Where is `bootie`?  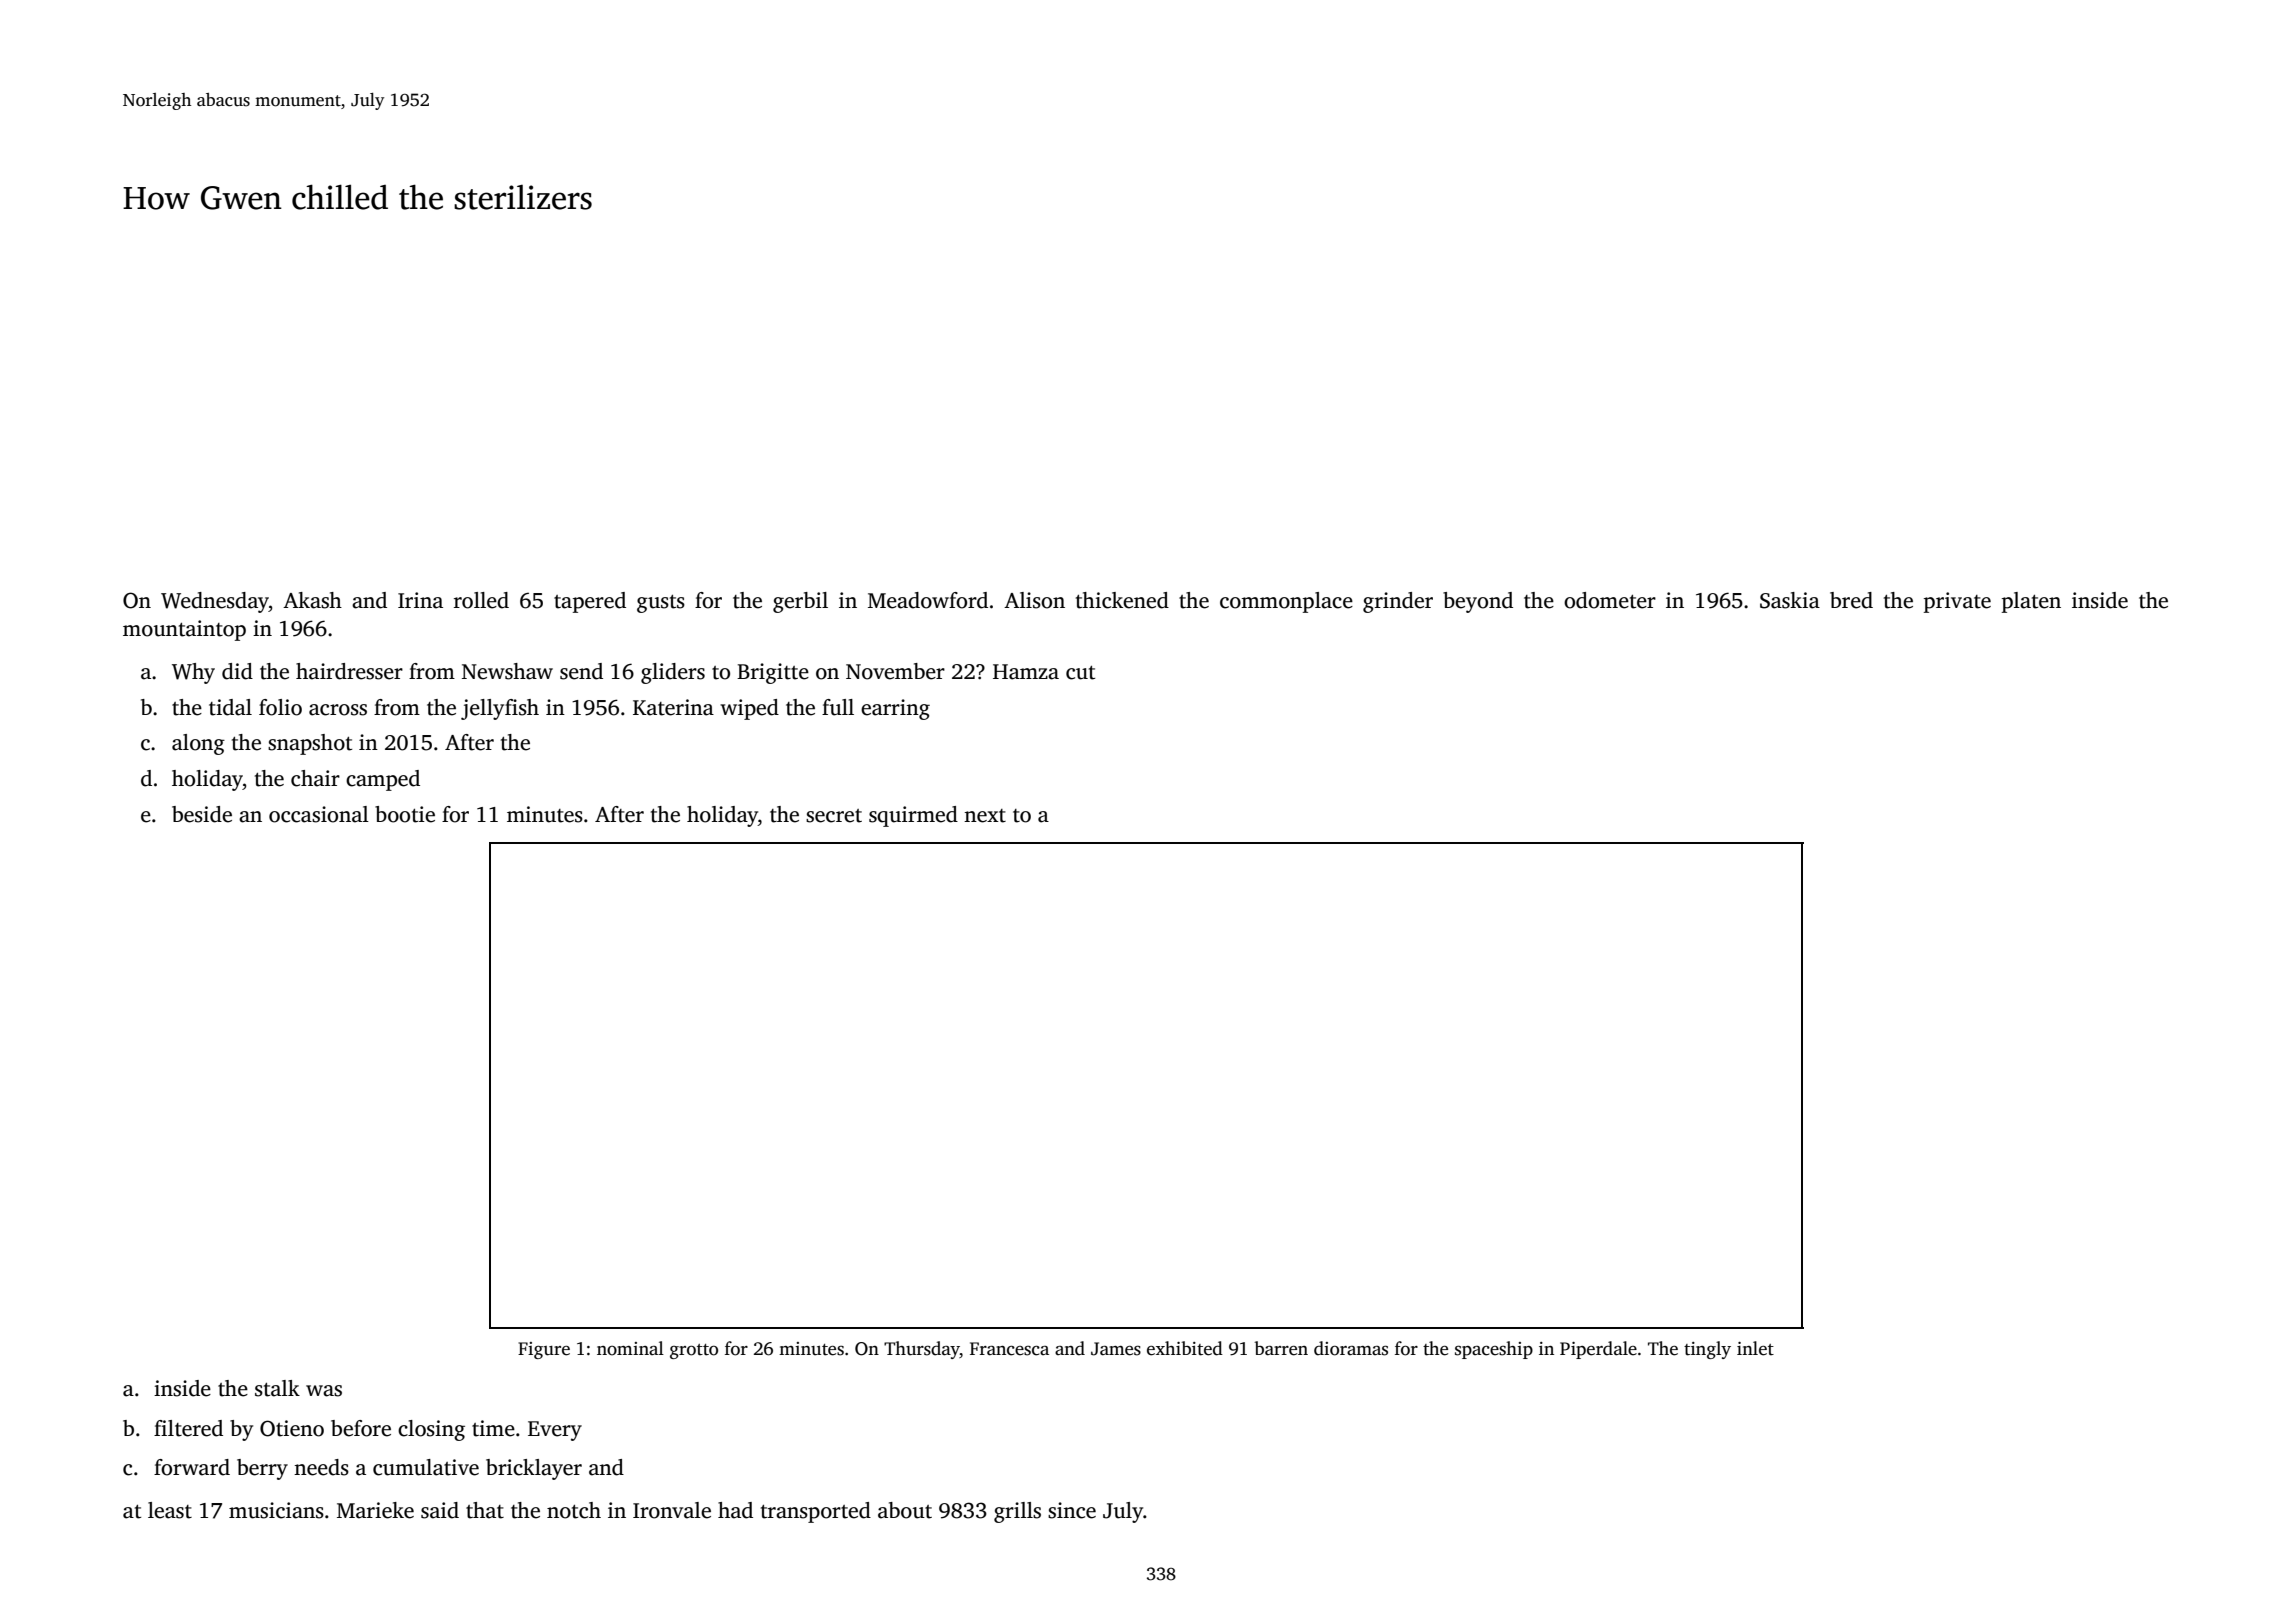 bootie is located at coordinates (405, 814).
